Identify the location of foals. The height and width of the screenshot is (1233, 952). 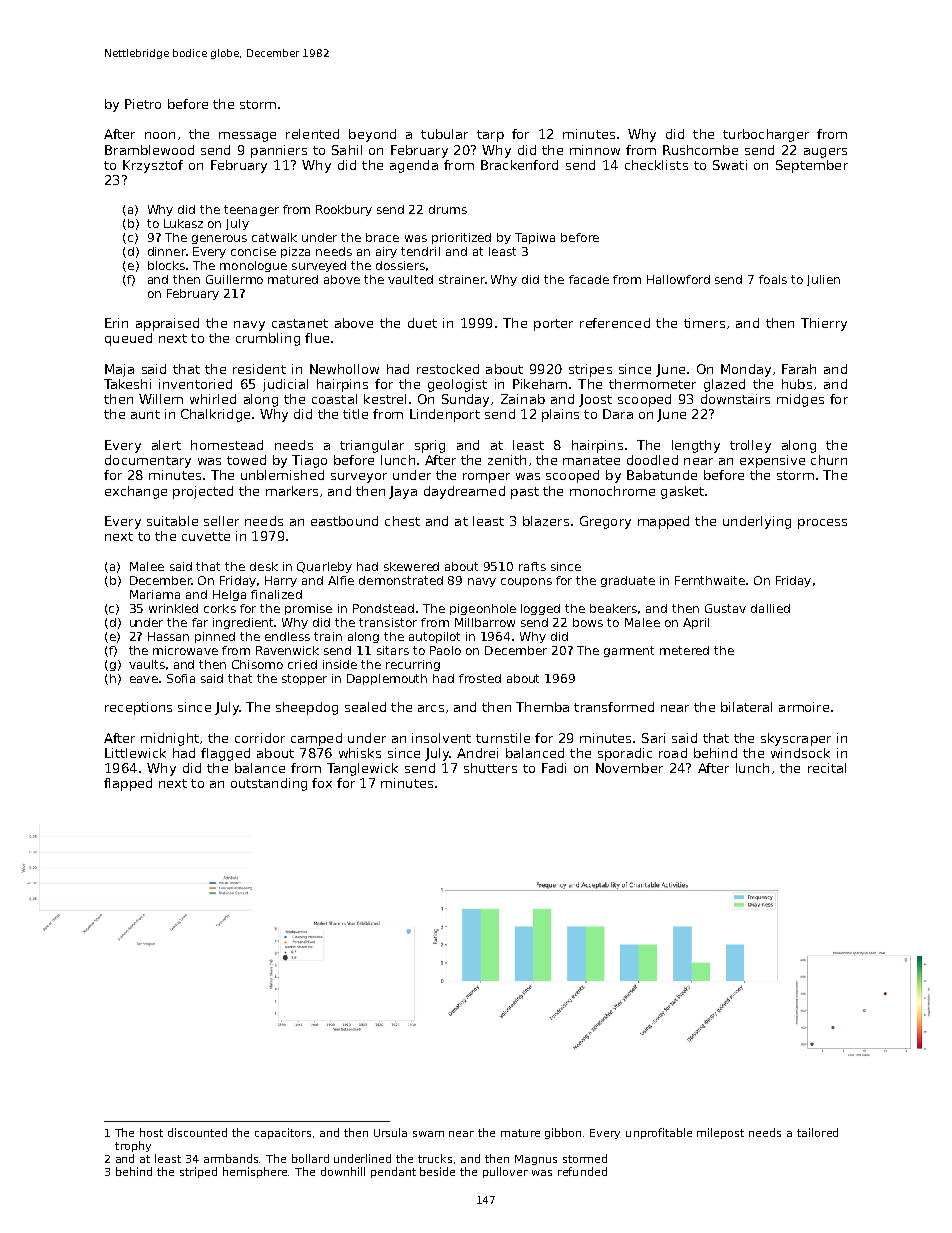
(773, 279).
